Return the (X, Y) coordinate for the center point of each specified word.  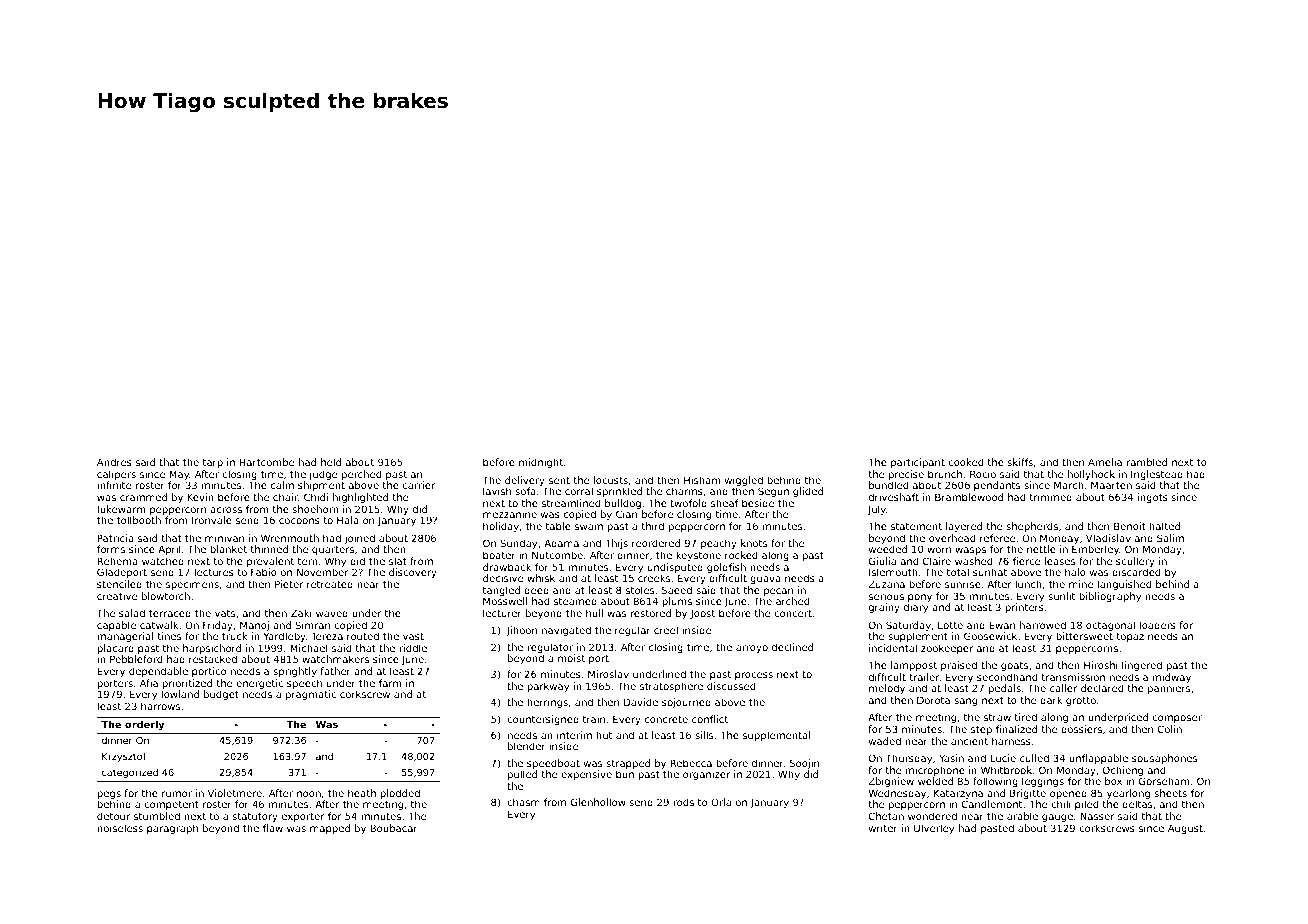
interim (574, 735)
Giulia (882, 561)
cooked (965, 462)
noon (309, 794)
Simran (312, 625)
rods (683, 802)
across (226, 510)
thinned (269, 549)
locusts (611, 480)
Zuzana (886, 584)
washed (973, 561)
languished (1124, 585)
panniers (1169, 689)
